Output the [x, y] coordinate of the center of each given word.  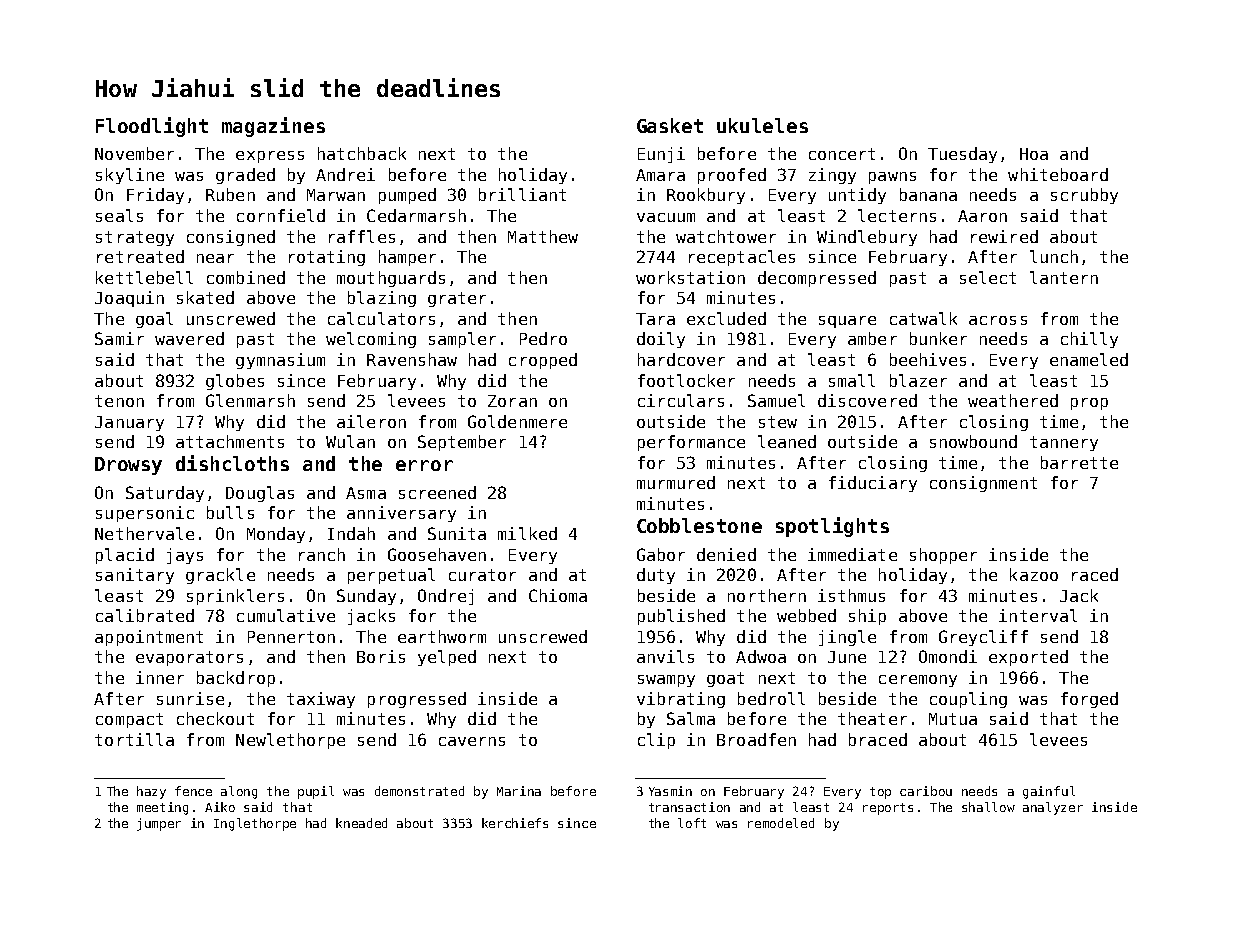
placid [125, 556]
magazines [273, 127]
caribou [926, 791]
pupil [316, 792]
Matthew [543, 236]
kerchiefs [515, 823]
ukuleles [762, 125]
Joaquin [129, 299]
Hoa [1034, 154]
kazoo [1034, 574]
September [462, 443]
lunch [1054, 256]
